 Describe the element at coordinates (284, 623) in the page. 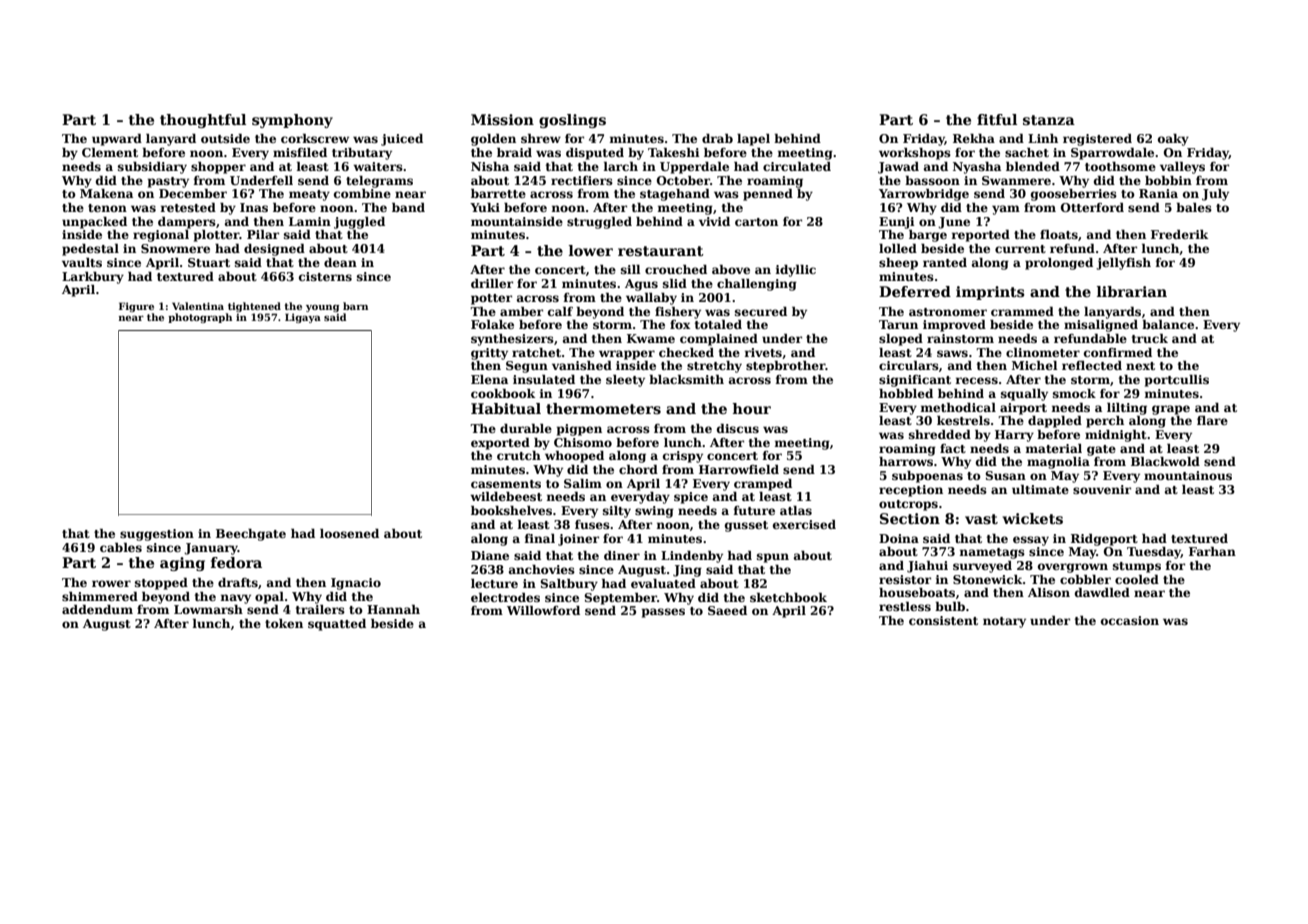

I see `token` at that location.
